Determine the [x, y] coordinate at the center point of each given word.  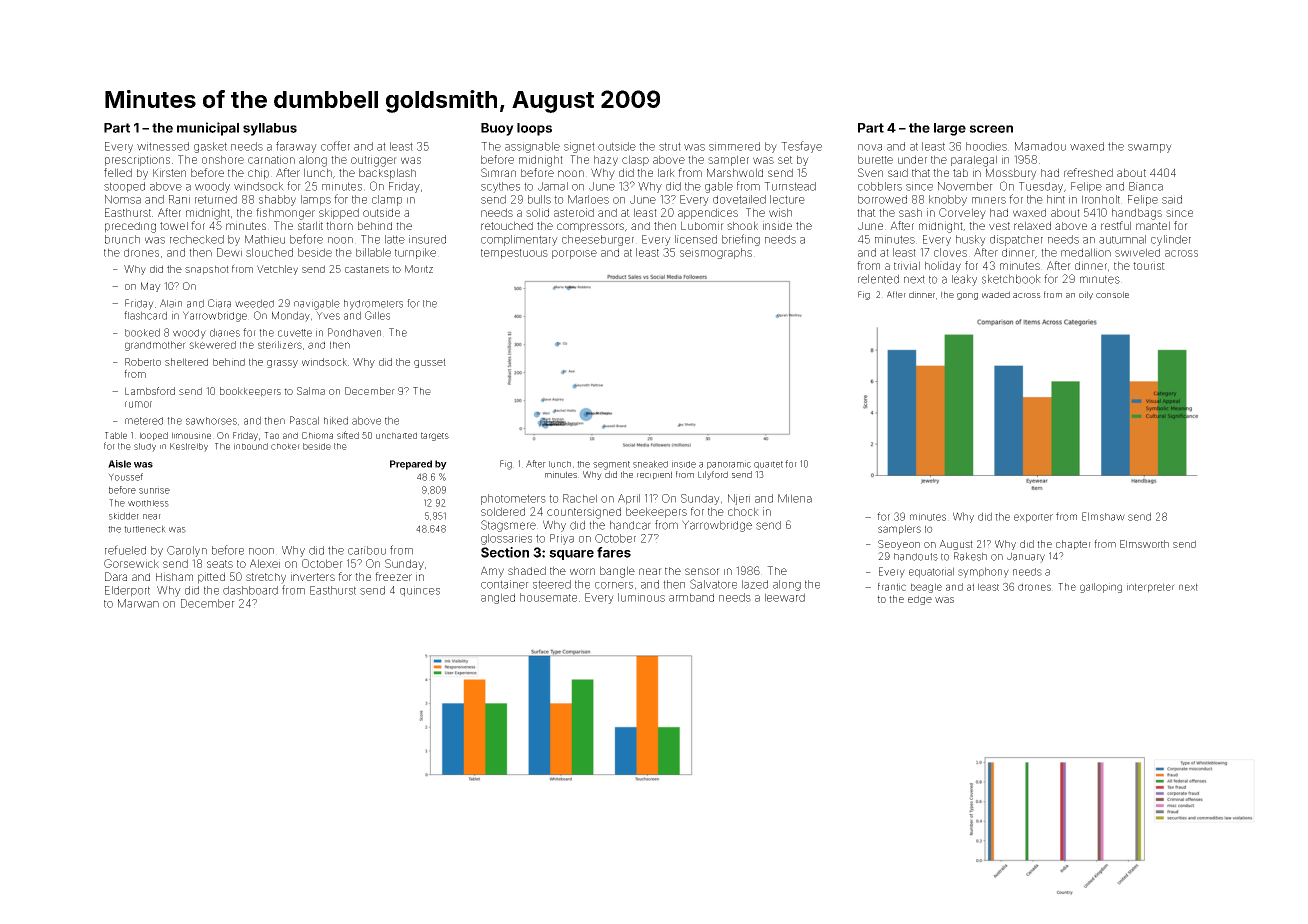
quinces [420, 591]
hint [1056, 199]
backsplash [387, 174]
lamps [316, 200]
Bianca [1146, 186]
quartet [768, 465]
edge [920, 600]
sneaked [650, 464]
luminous [641, 597]
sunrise [154, 490]
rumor [138, 404]
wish [780, 212]
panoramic [729, 464]
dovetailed [739, 199]
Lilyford [713, 475]
